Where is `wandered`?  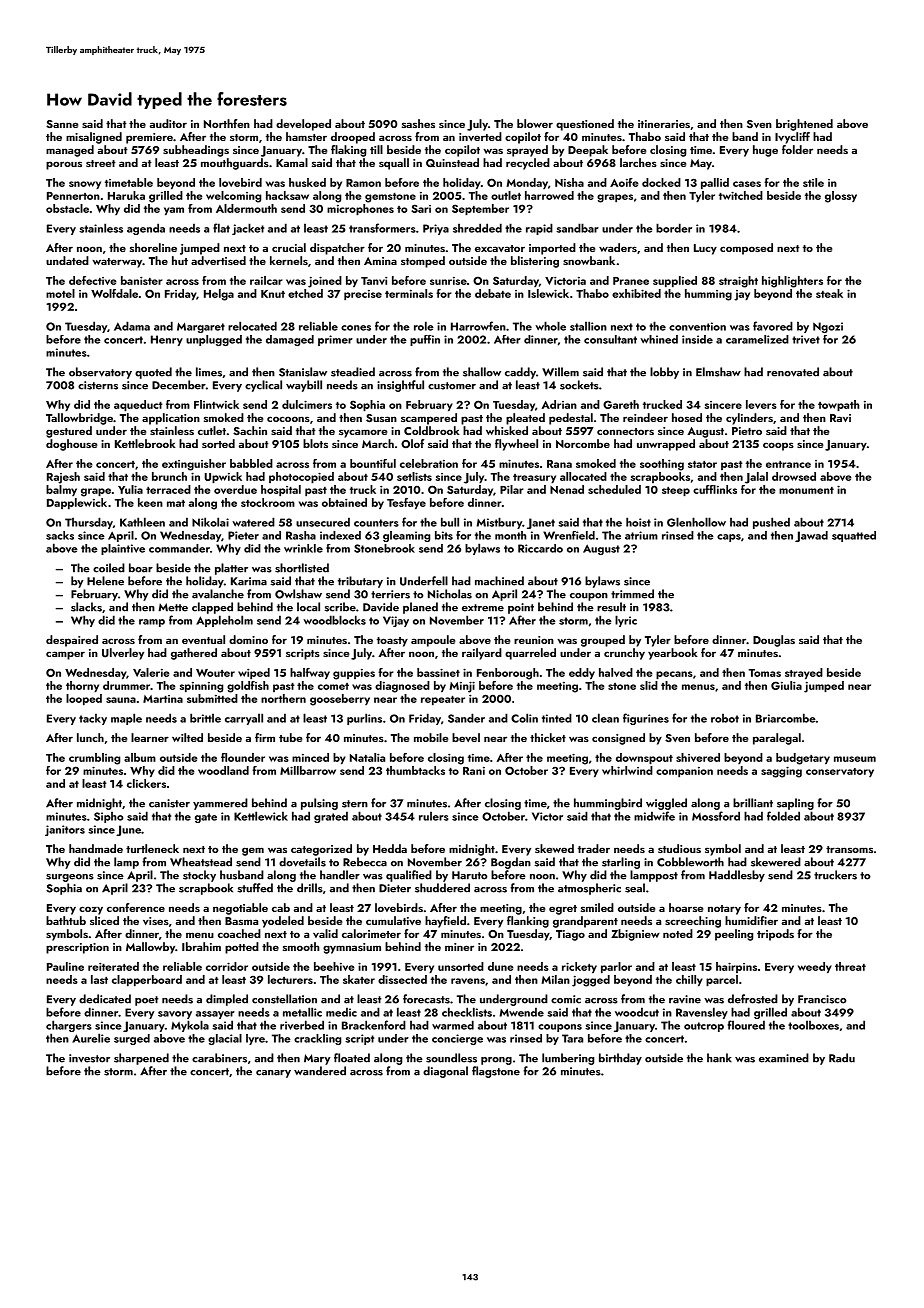 wandered is located at coordinates (320, 1071).
